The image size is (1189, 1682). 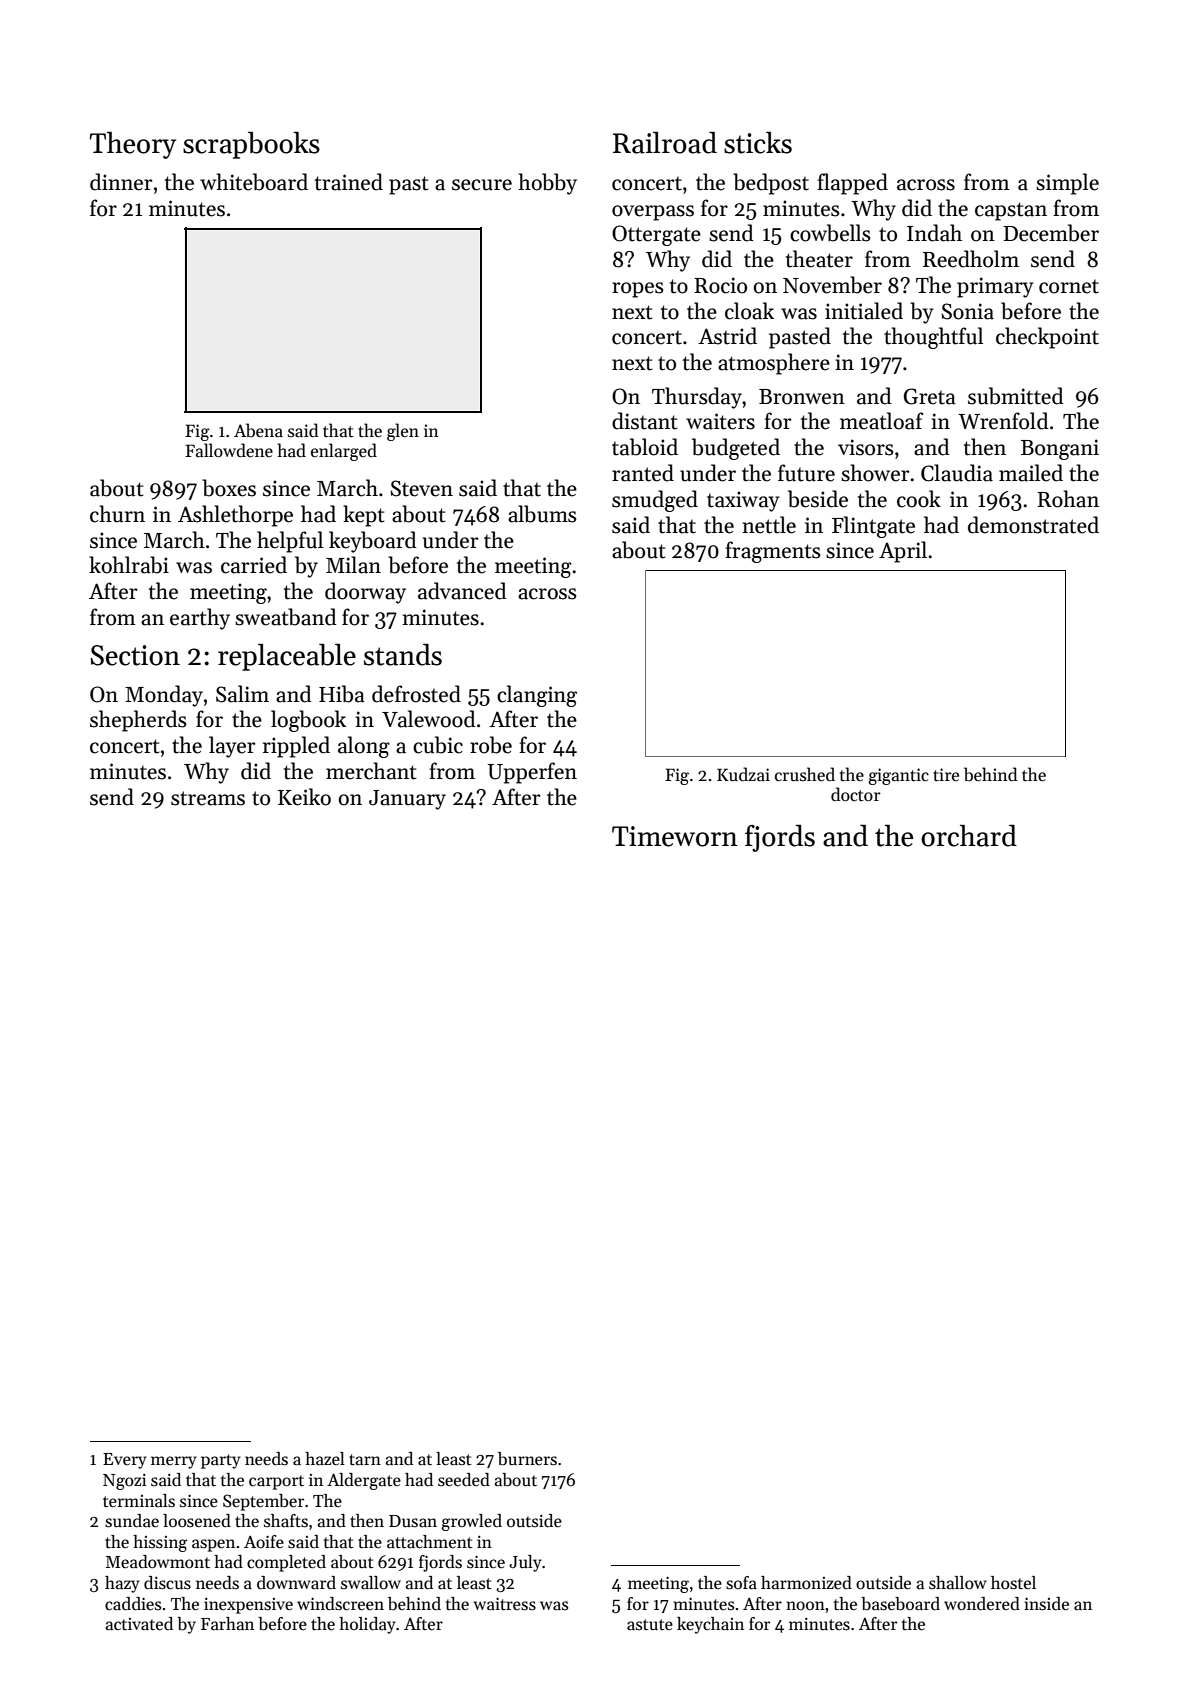 I want to click on November, so click(x=832, y=285).
